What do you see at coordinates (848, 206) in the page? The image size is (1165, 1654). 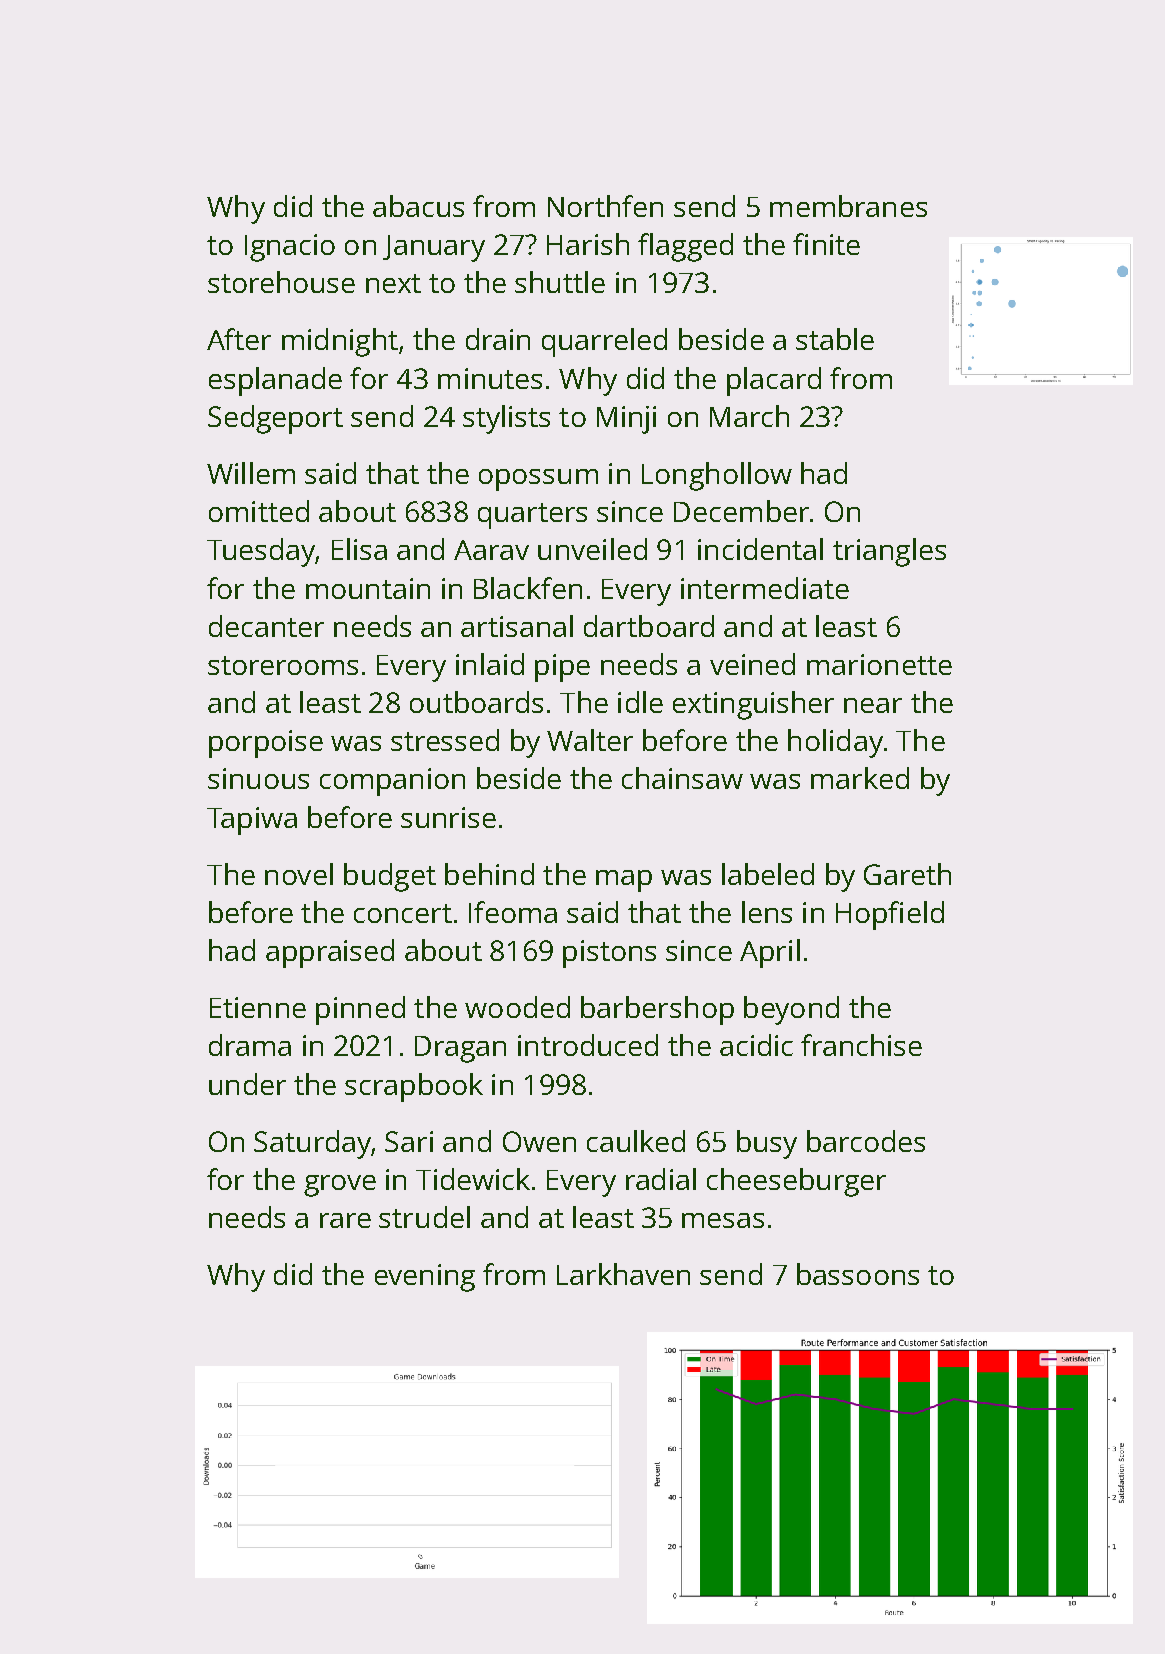 I see `membranes` at bounding box center [848, 206].
